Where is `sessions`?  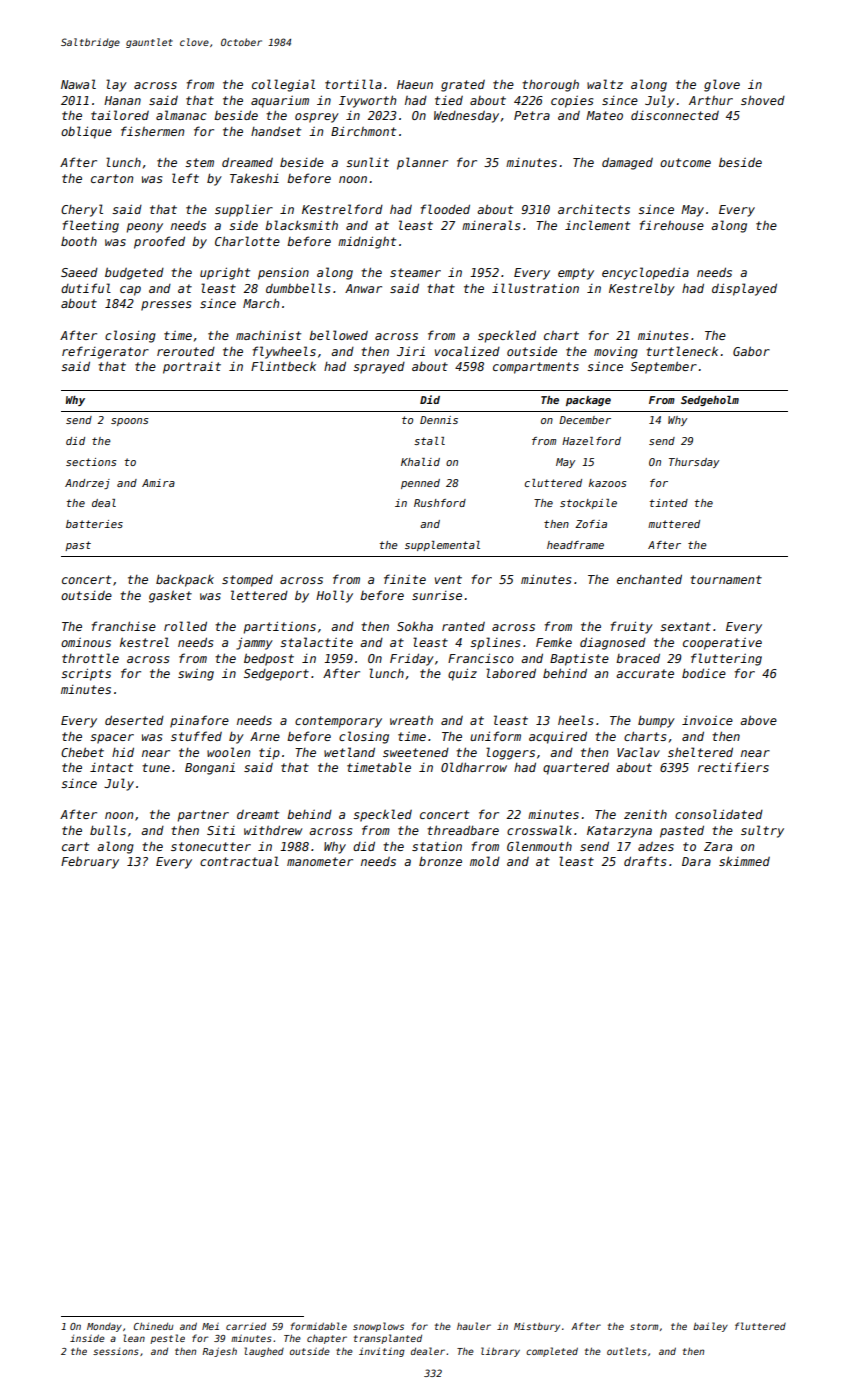 sessions is located at coordinates (115, 1351).
